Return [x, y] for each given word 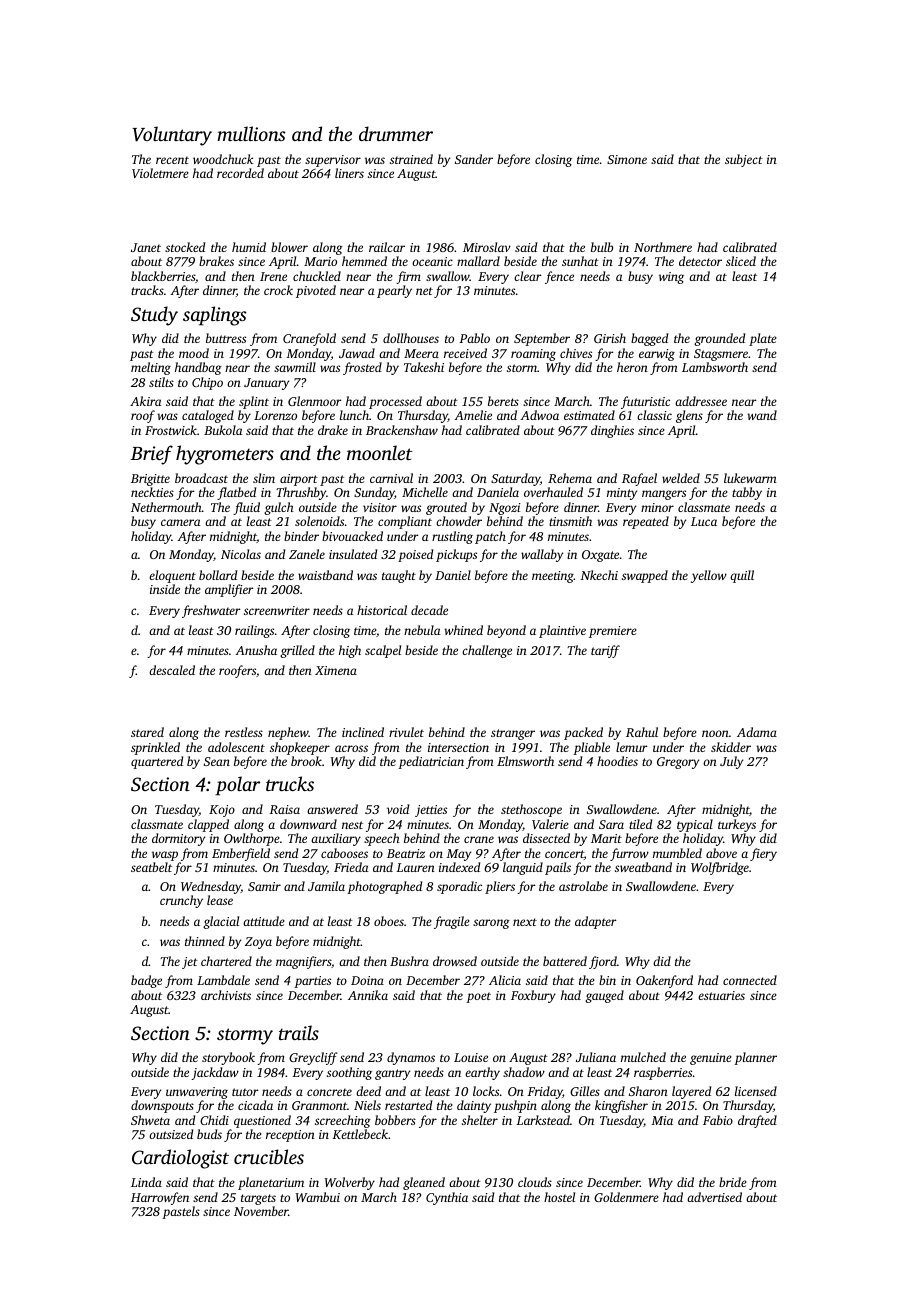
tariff [605, 651]
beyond [506, 631]
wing [671, 278]
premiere [613, 632]
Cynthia [447, 1198]
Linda [146, 1182]
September [542, 339]
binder [301, 536]
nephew [288, 733]
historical [382, 610]
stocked [185, 247]
